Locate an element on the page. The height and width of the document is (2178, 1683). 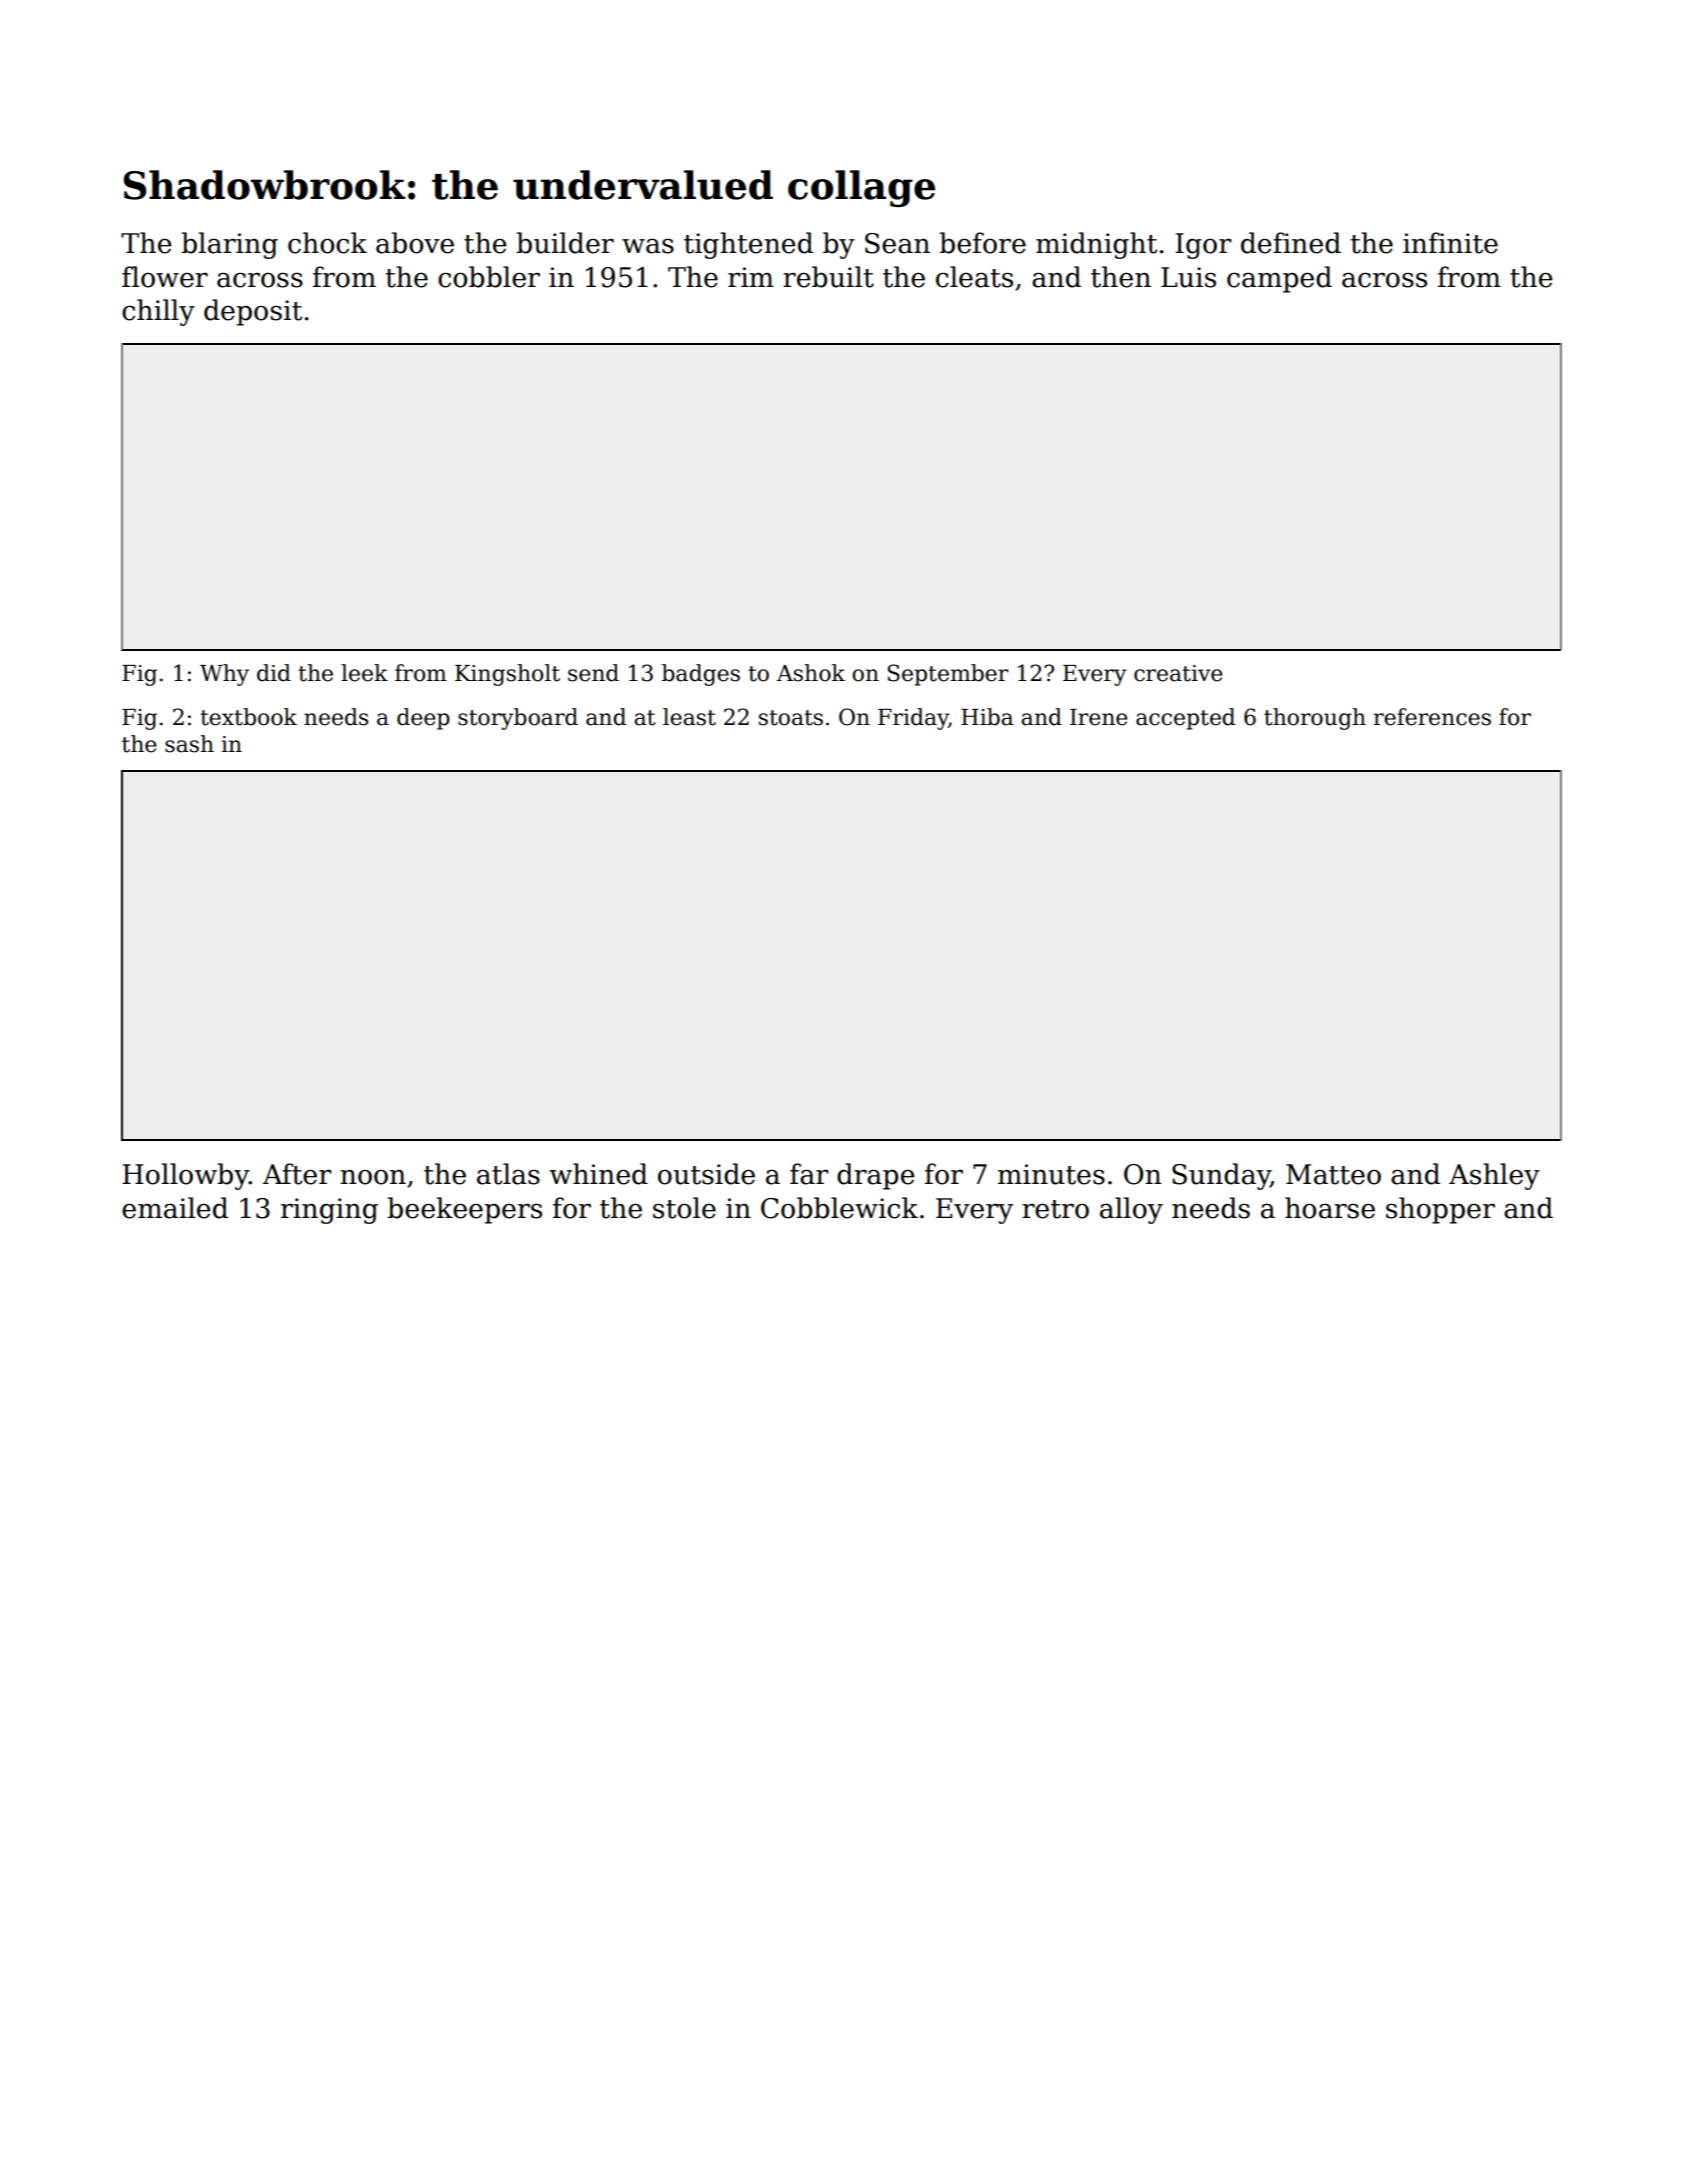
beekeepers is located at coordinates (464, 1210).
